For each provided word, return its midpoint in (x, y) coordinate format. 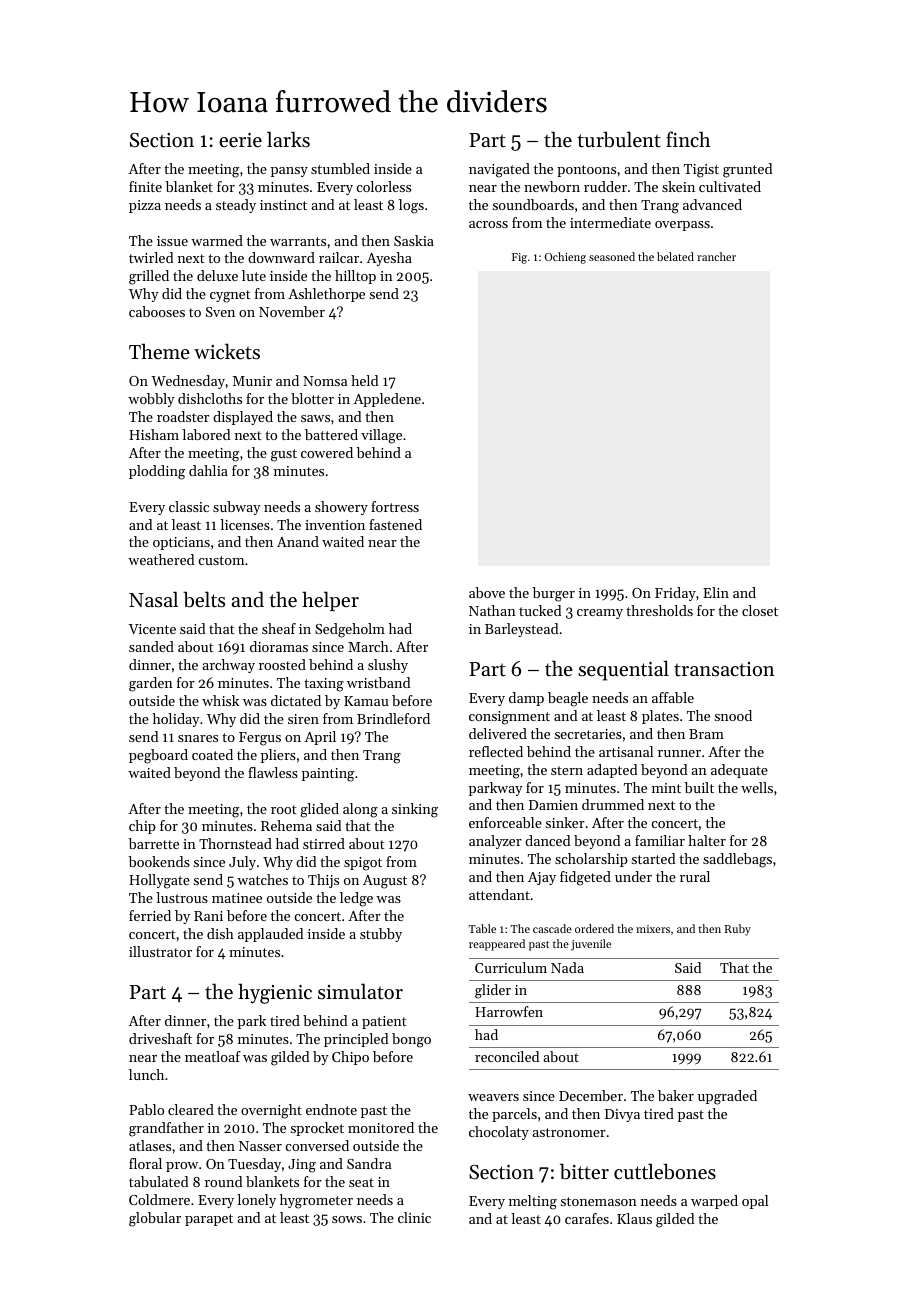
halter (707, 840)
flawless (273, 772)
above (487, 592)
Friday (675, 594)
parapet (209, 1220)
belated (675, 256)
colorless (384, 186)
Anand (298, 541)
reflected (496, 751)
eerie (240, 140)
